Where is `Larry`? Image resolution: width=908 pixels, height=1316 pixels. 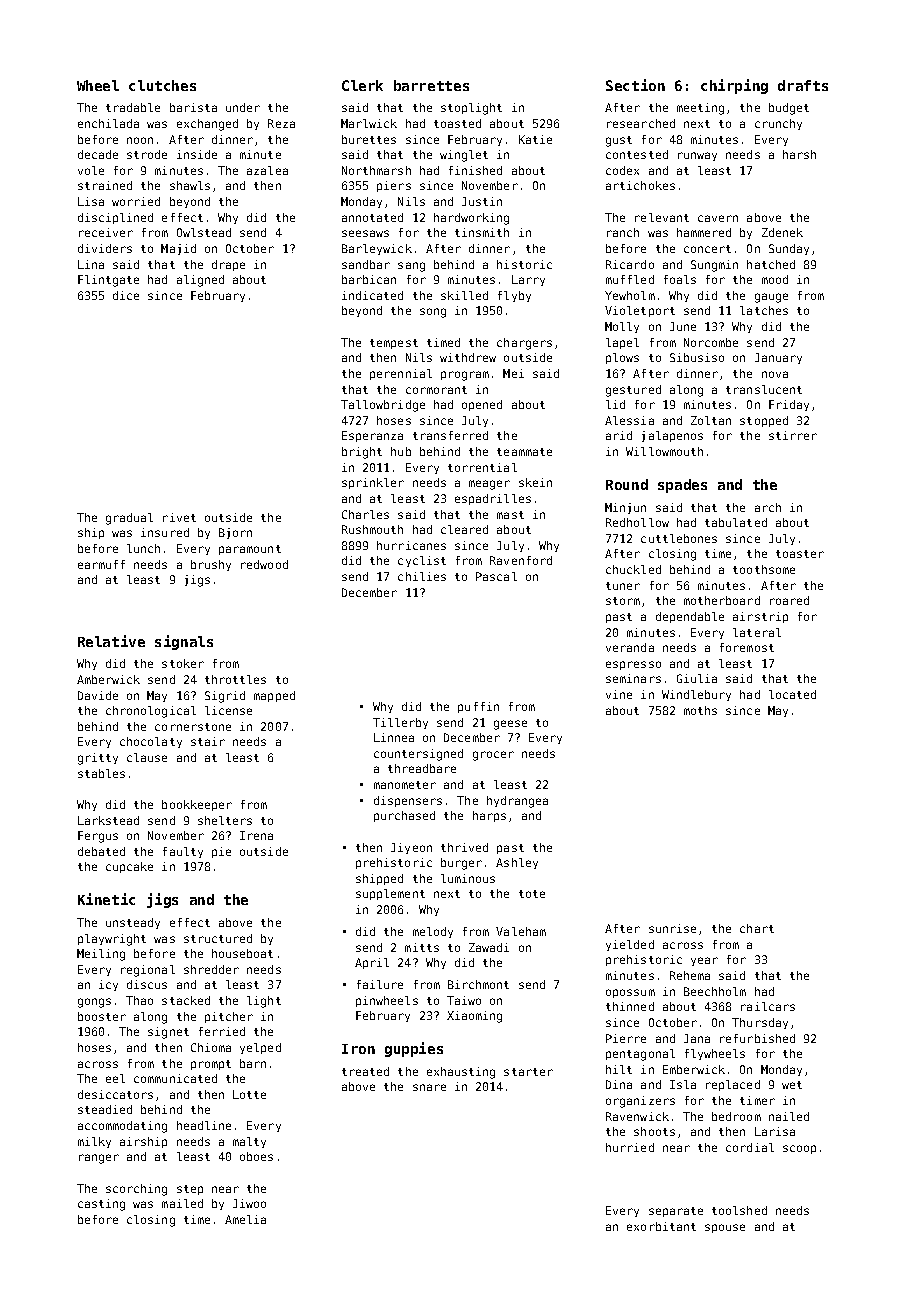
Larry is located at coordinates (528, 280).
